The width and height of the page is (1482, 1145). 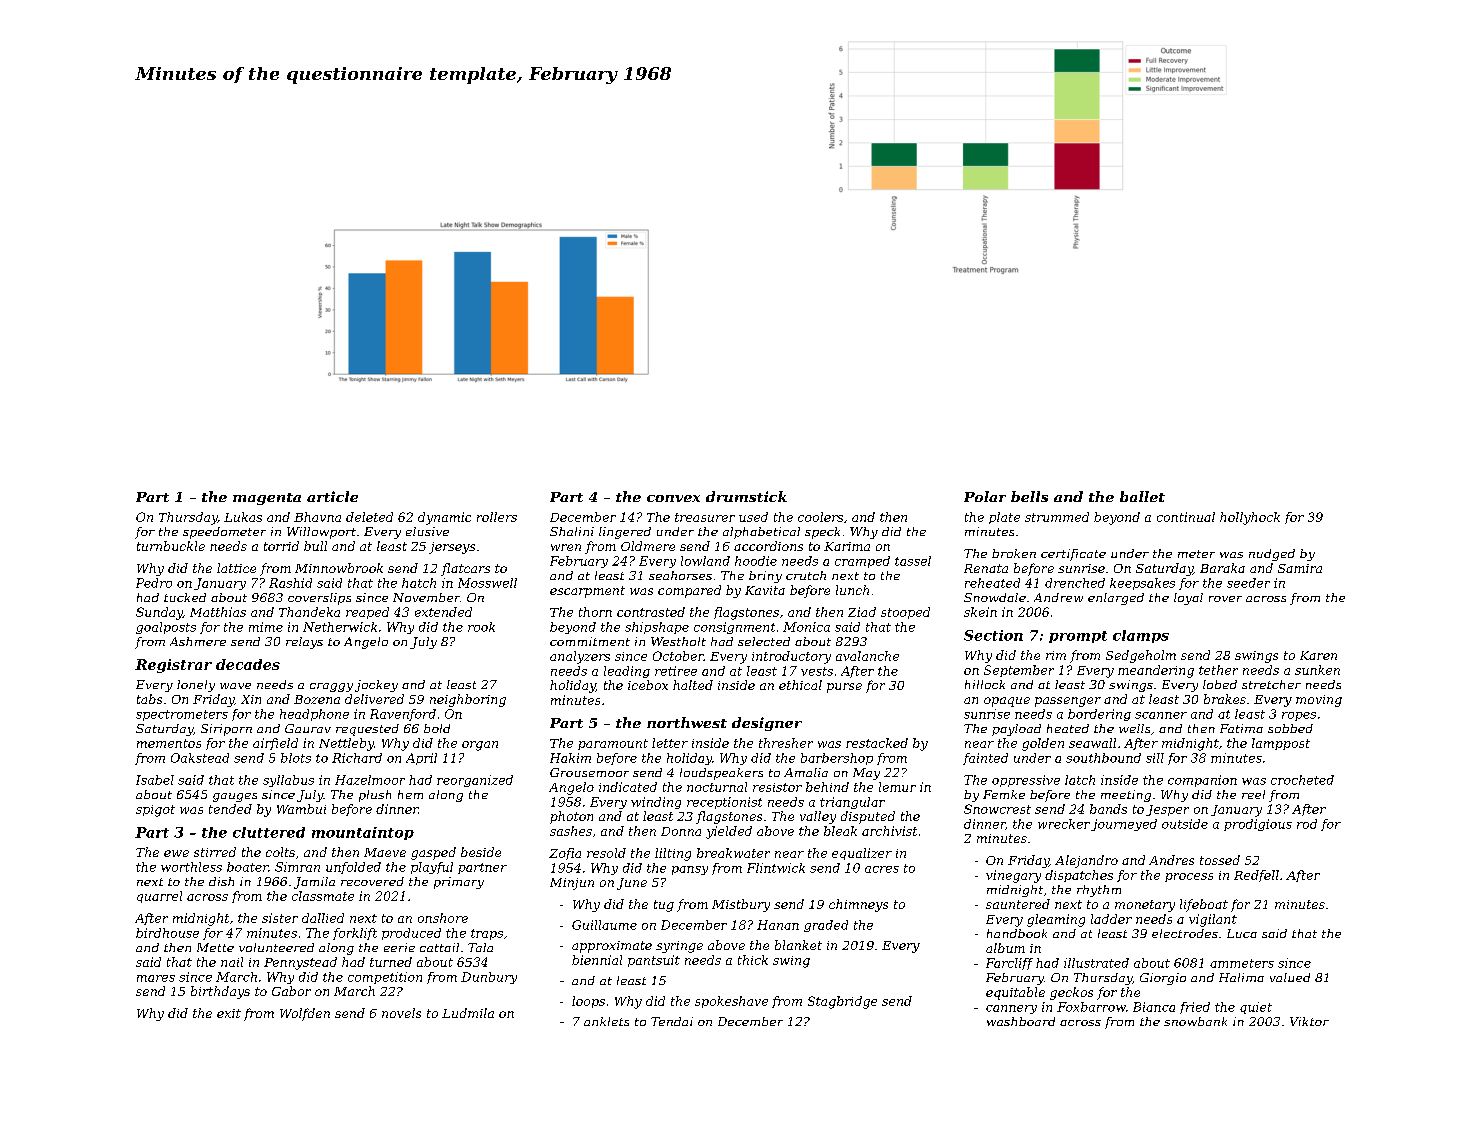 What do you see at coordinates (1142, 584) in the page?
I see `keepsakes` at bounding box center [1142, 584].
